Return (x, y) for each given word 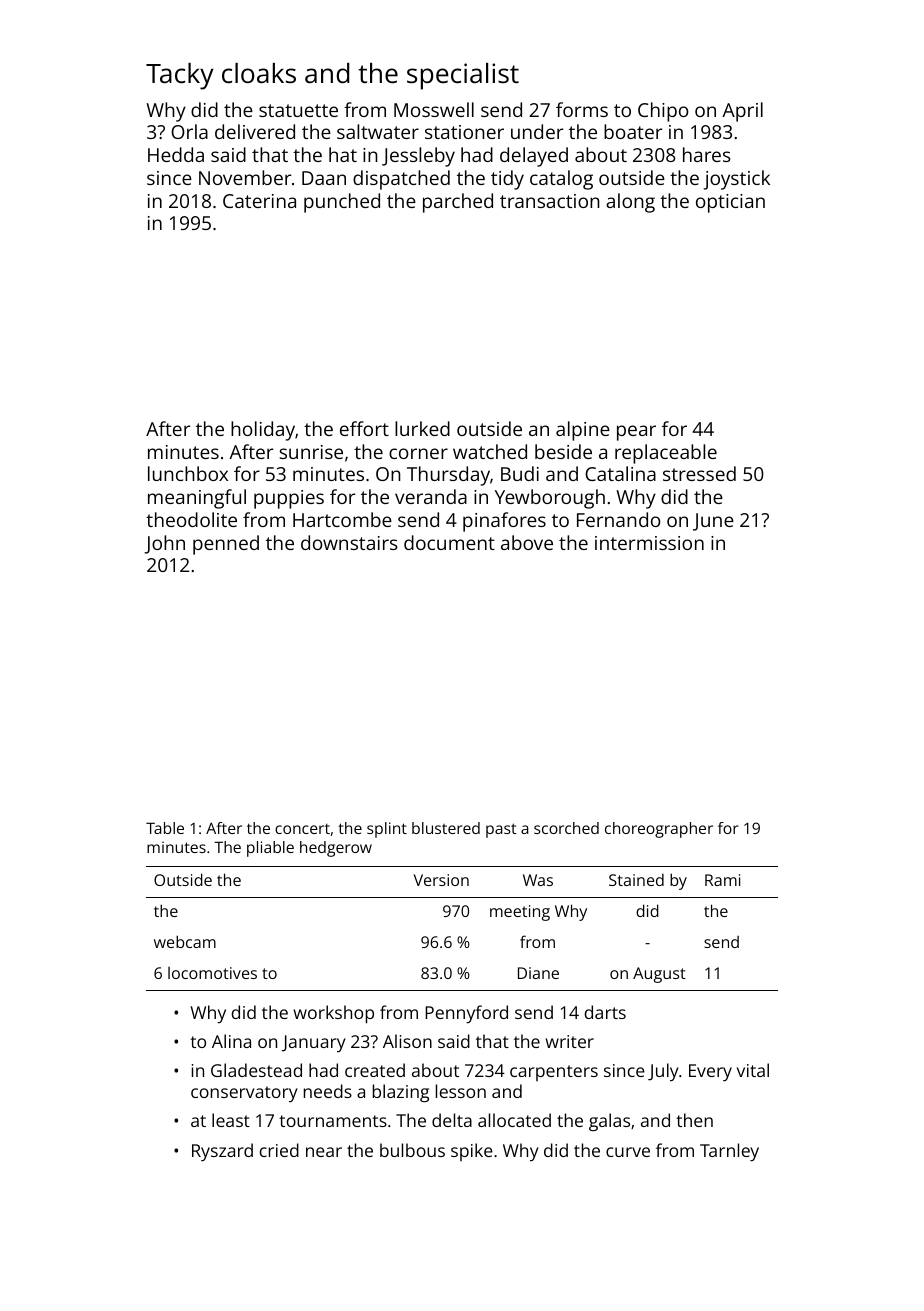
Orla (189, 131)
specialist (463, 76)
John (164, 544)
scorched (566, 828)
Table (165, 828)
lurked (422, 428)
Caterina (259, 201)
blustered (446, 828)
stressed (699, 473)
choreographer (659, 830)
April (742, 112)
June (713, 522)
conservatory (244, 1094)
